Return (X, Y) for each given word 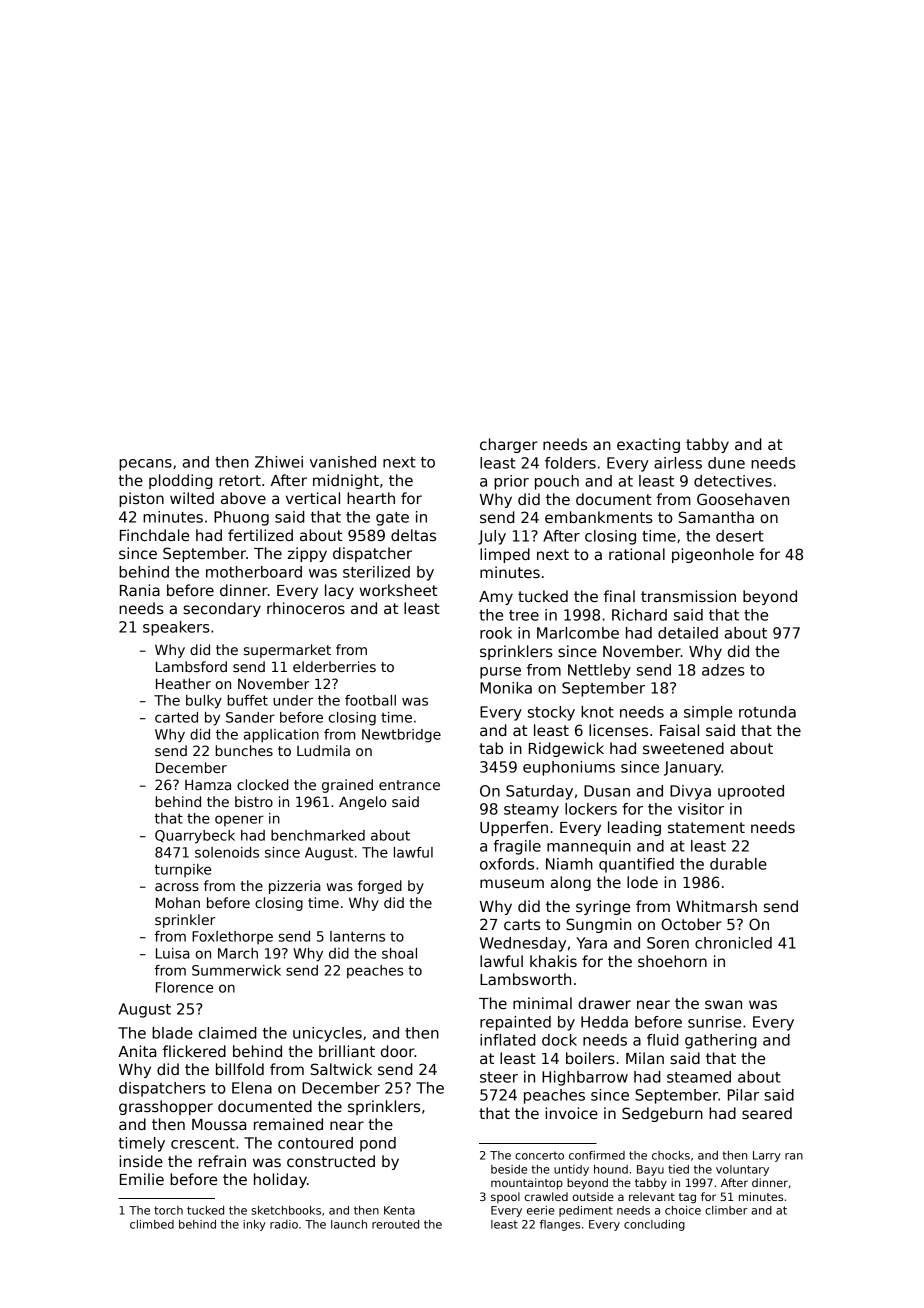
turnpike (183, 870)
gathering (721, 1041)
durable (738, 864)
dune (726, 463)
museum (512, 883)
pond (378, 1144)
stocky (551, 713)
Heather (183, 683)
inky (254, 1225)
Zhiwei (279, 462)
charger (509, 445)
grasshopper (166, 1107)
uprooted (751, 792)
